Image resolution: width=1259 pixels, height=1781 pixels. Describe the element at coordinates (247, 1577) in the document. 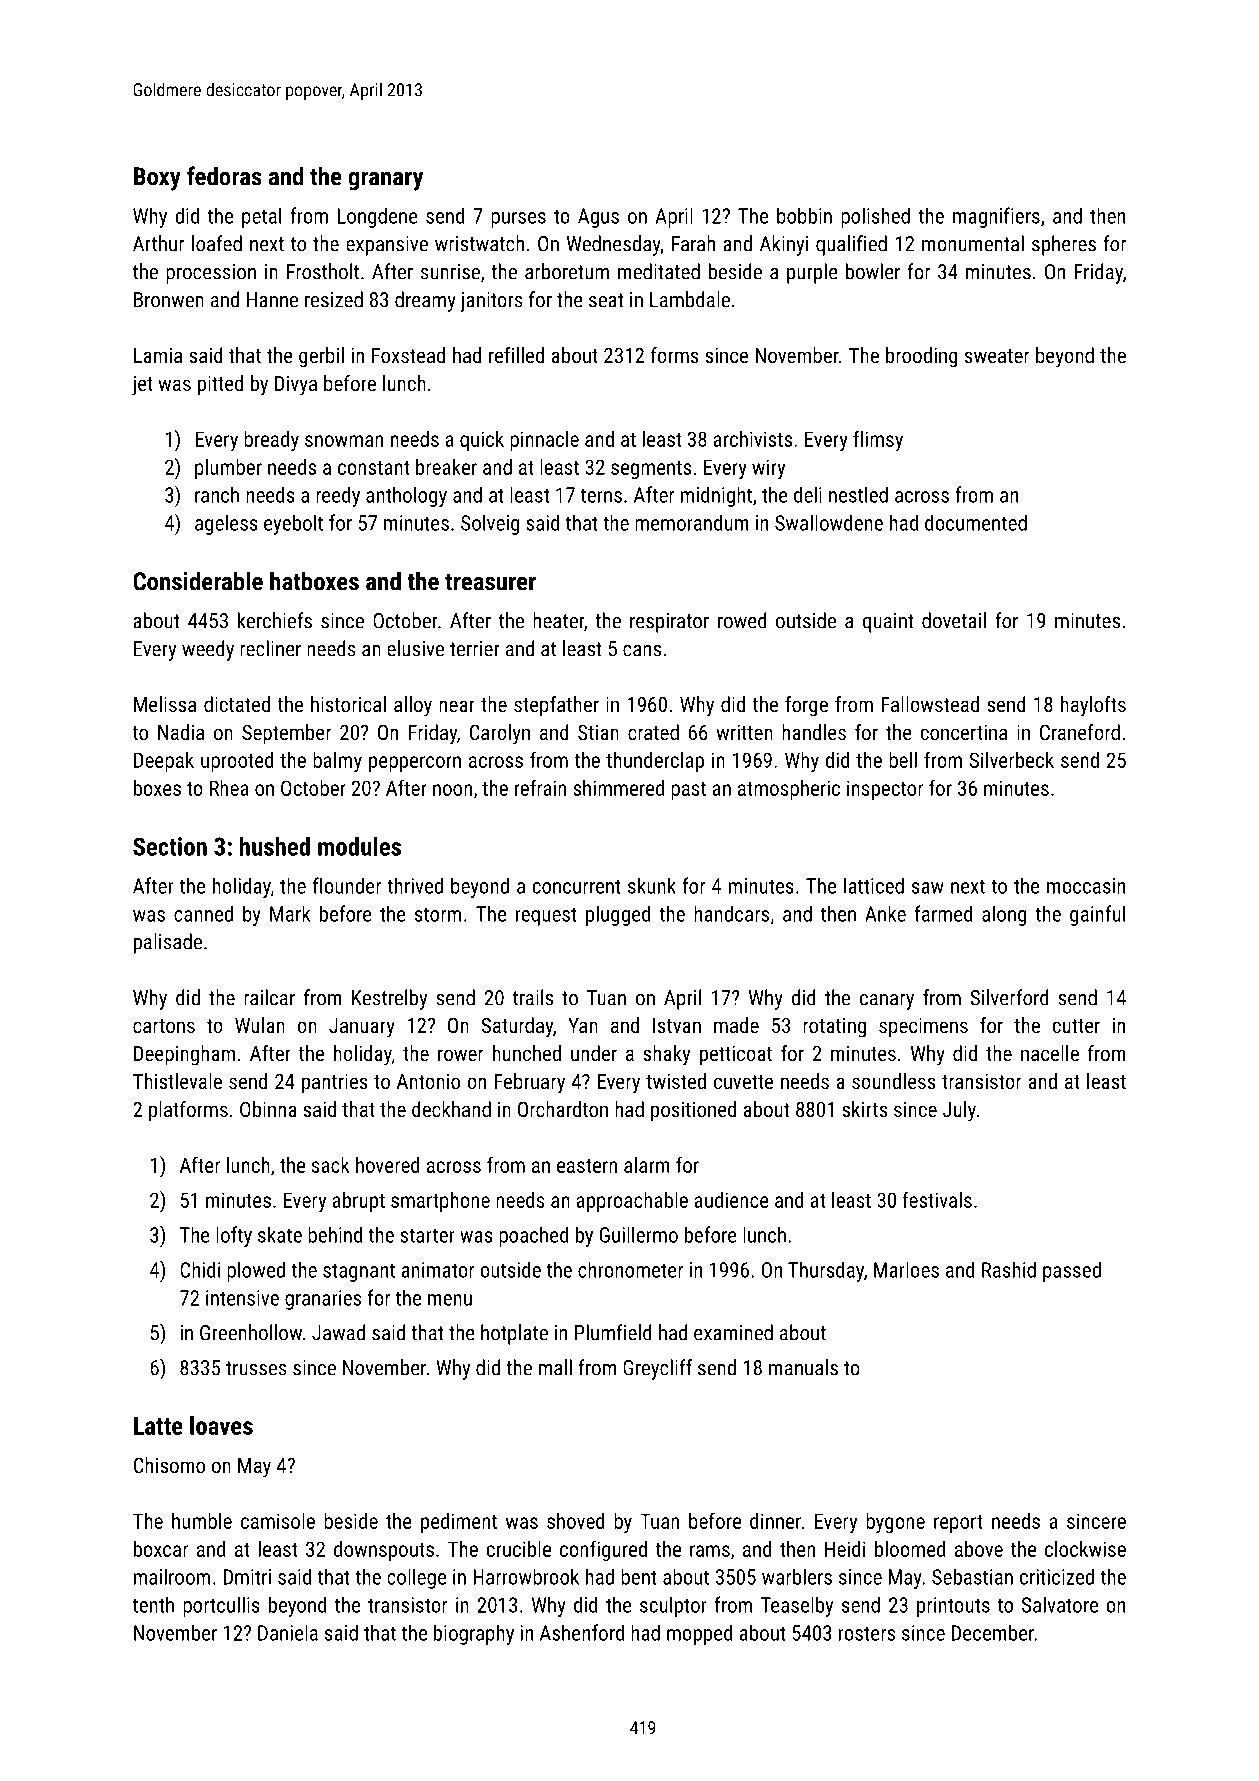

I see `Dmitri` at that location.
